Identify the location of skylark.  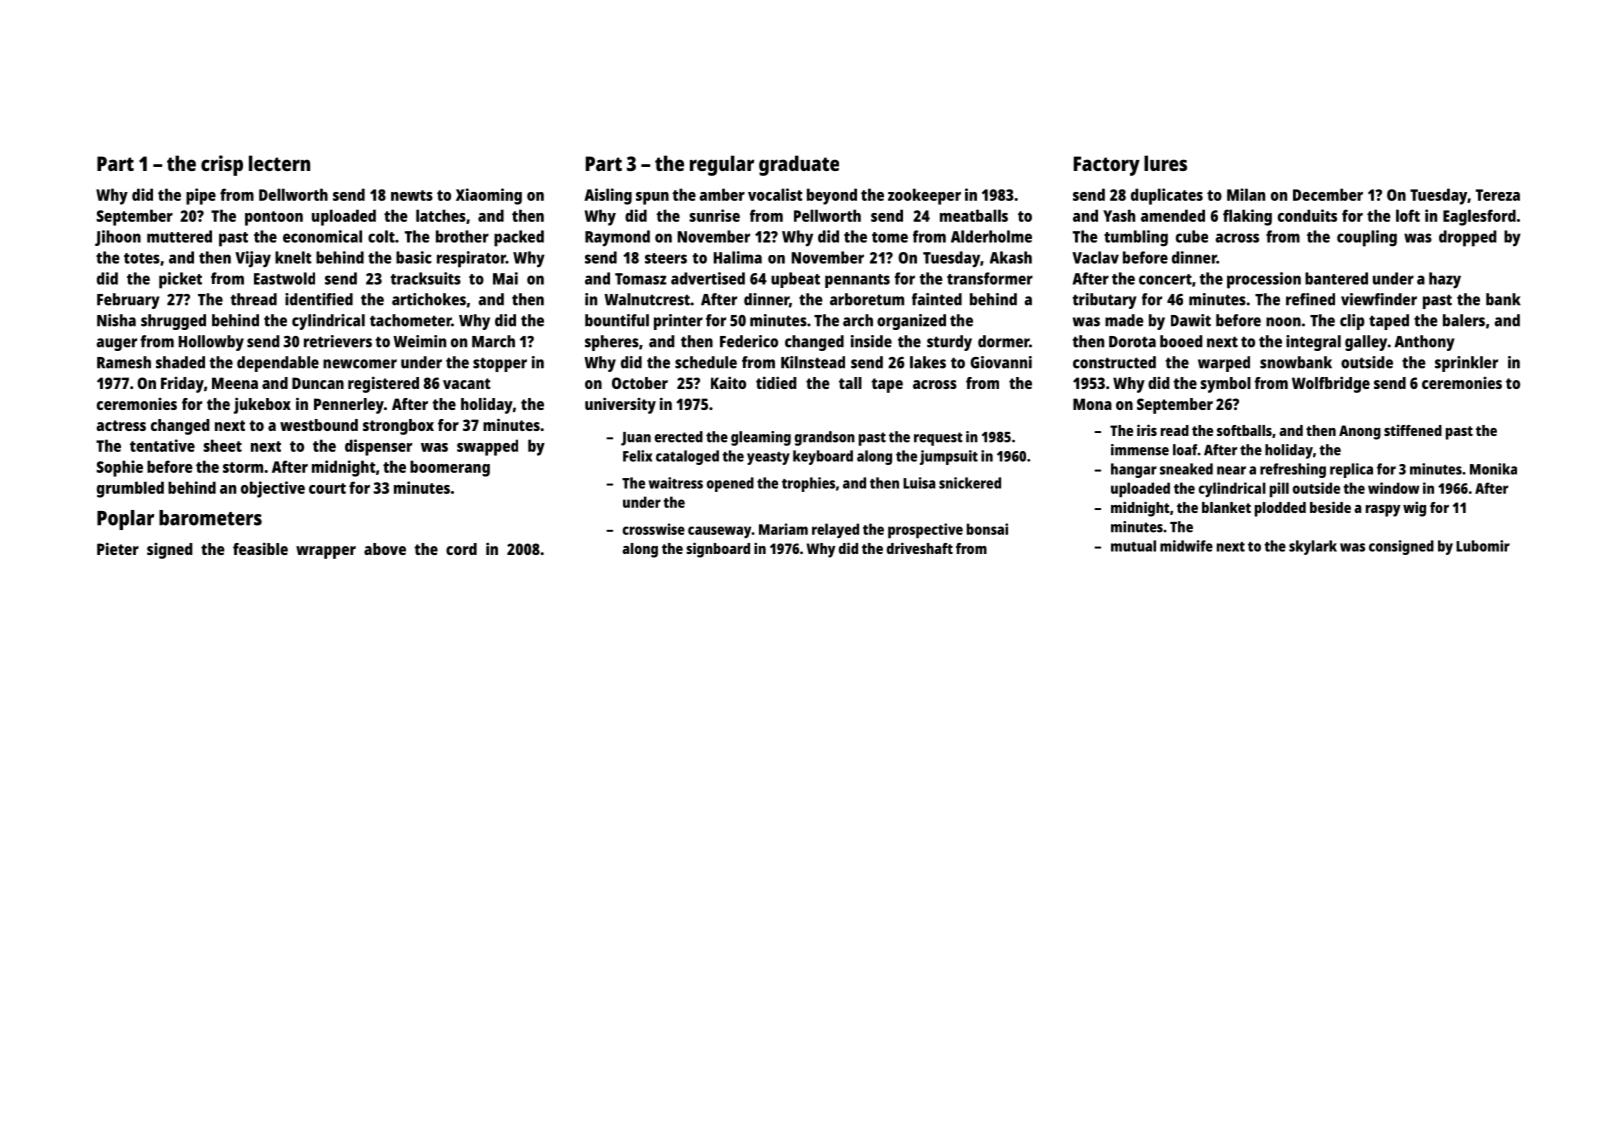
(1313, 547).
